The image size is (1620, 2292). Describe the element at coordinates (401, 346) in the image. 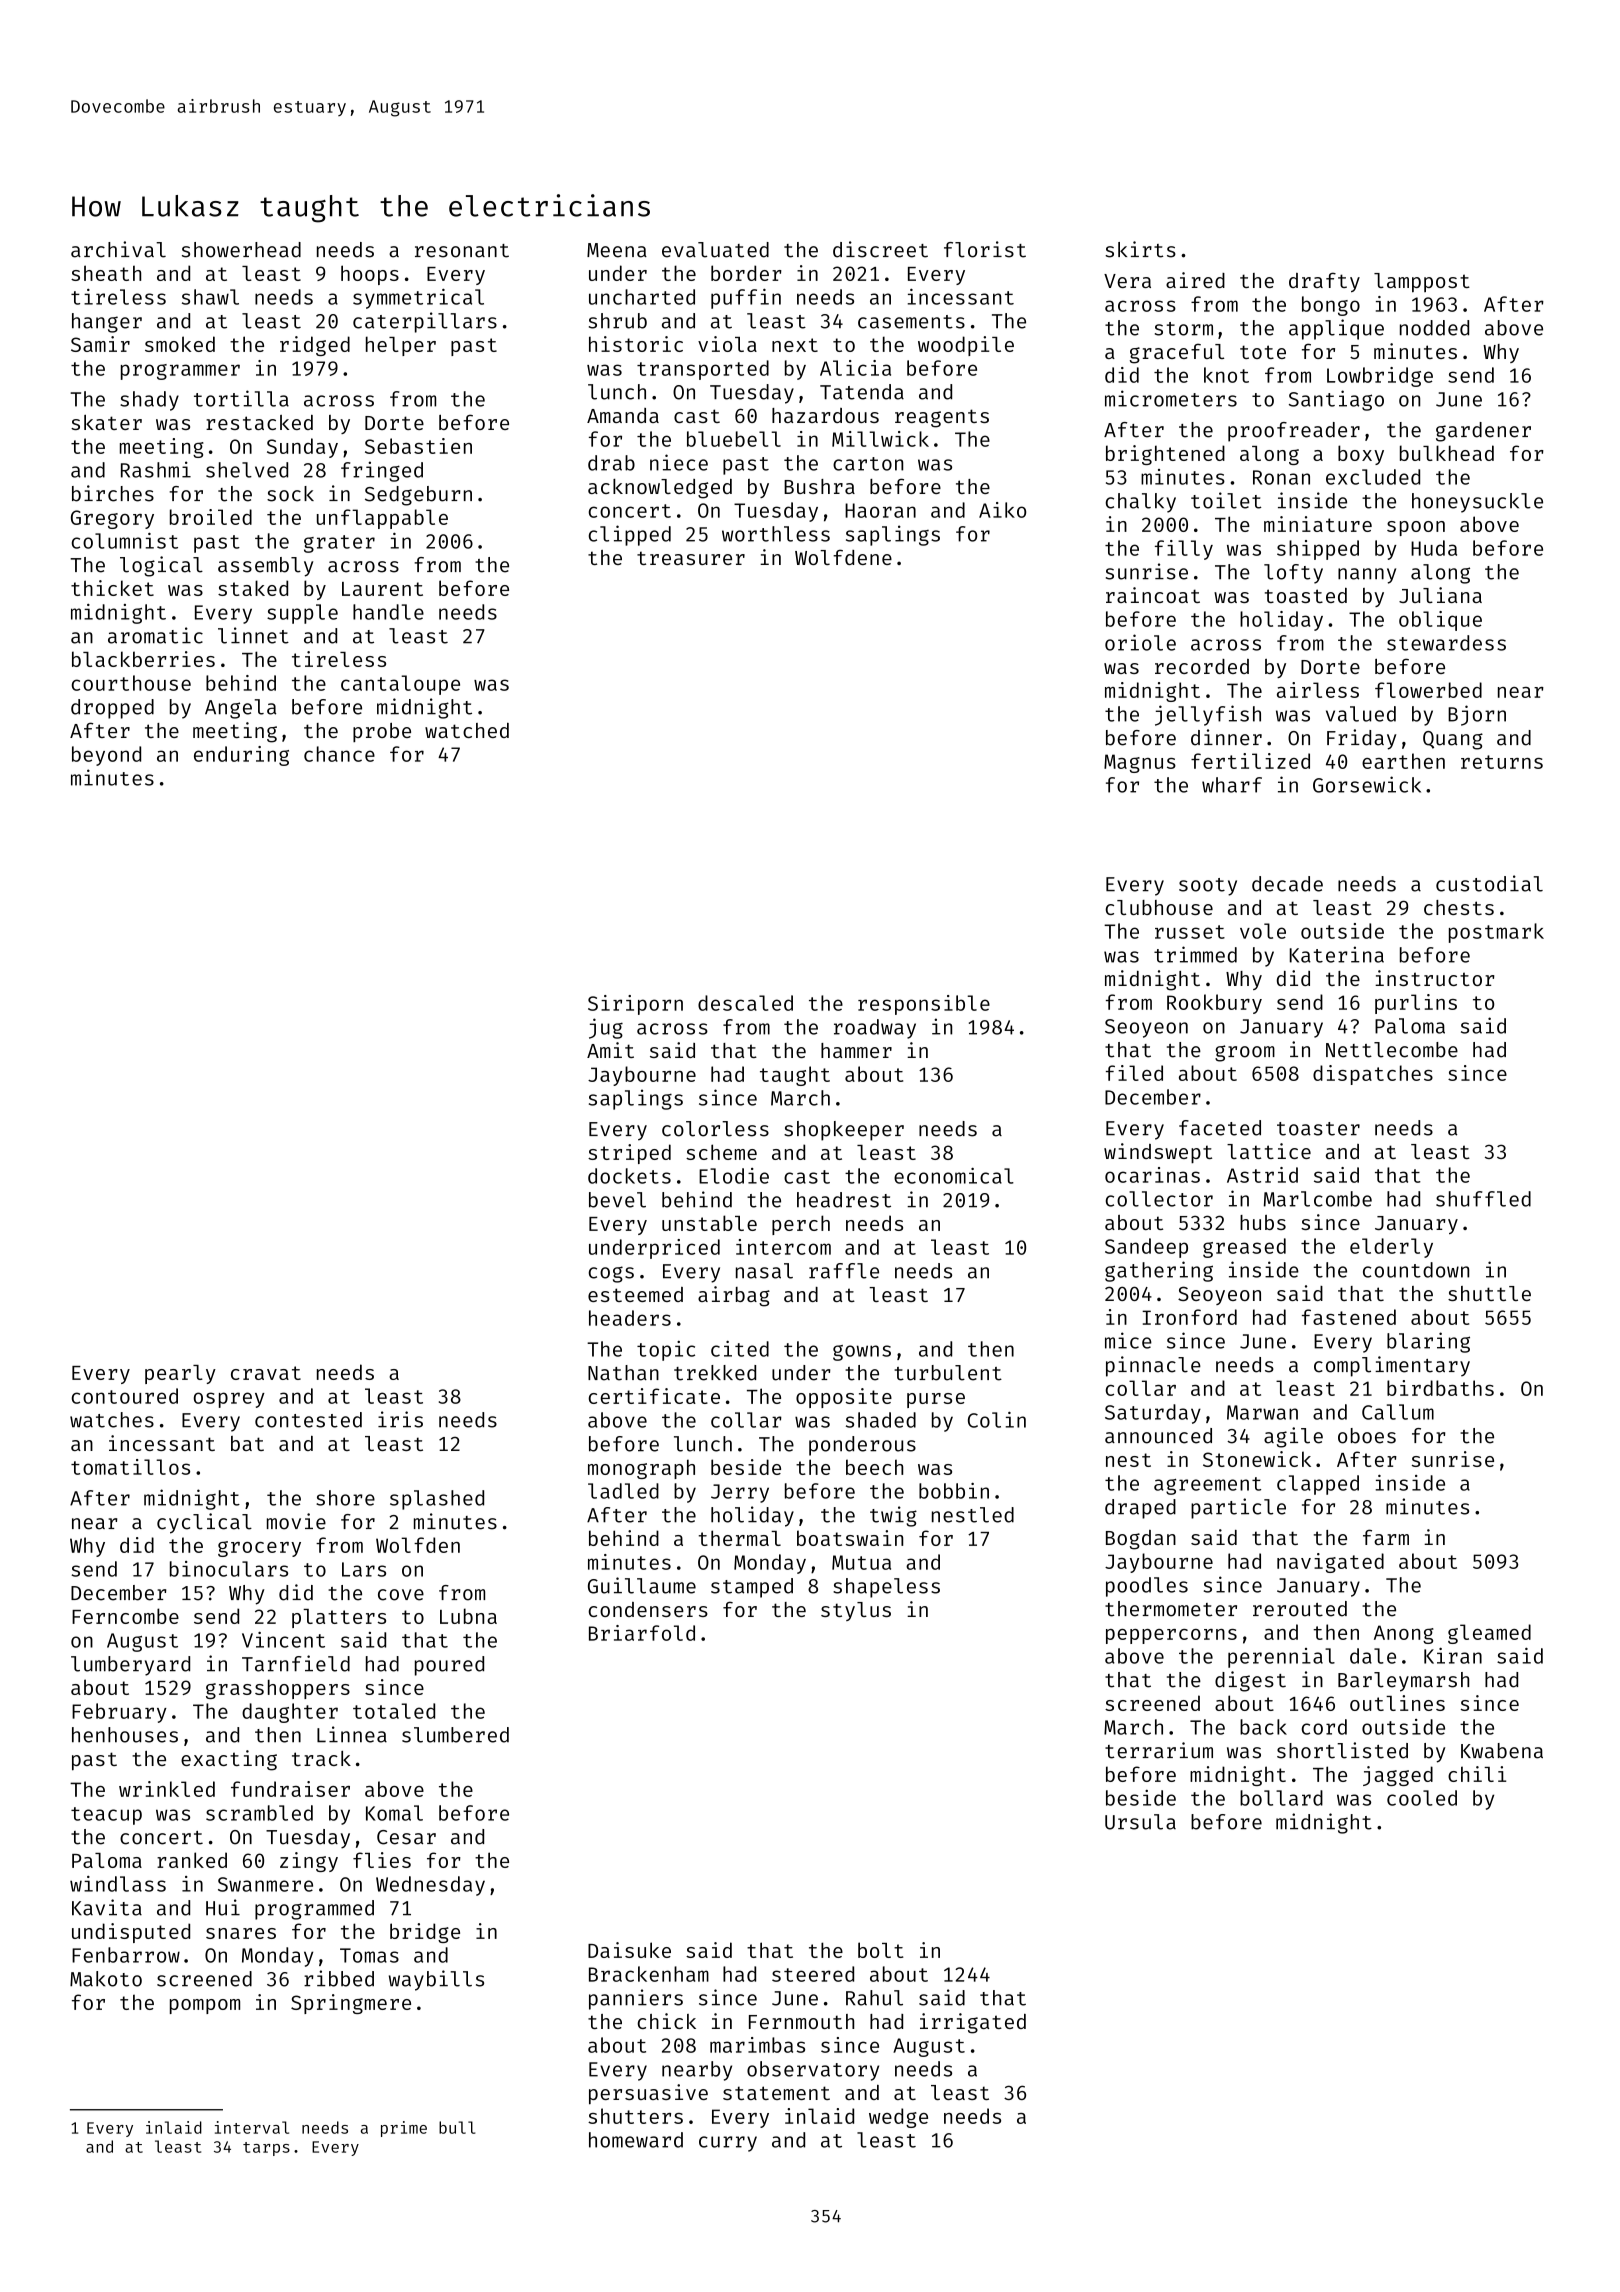

I see `helper` at that location.
